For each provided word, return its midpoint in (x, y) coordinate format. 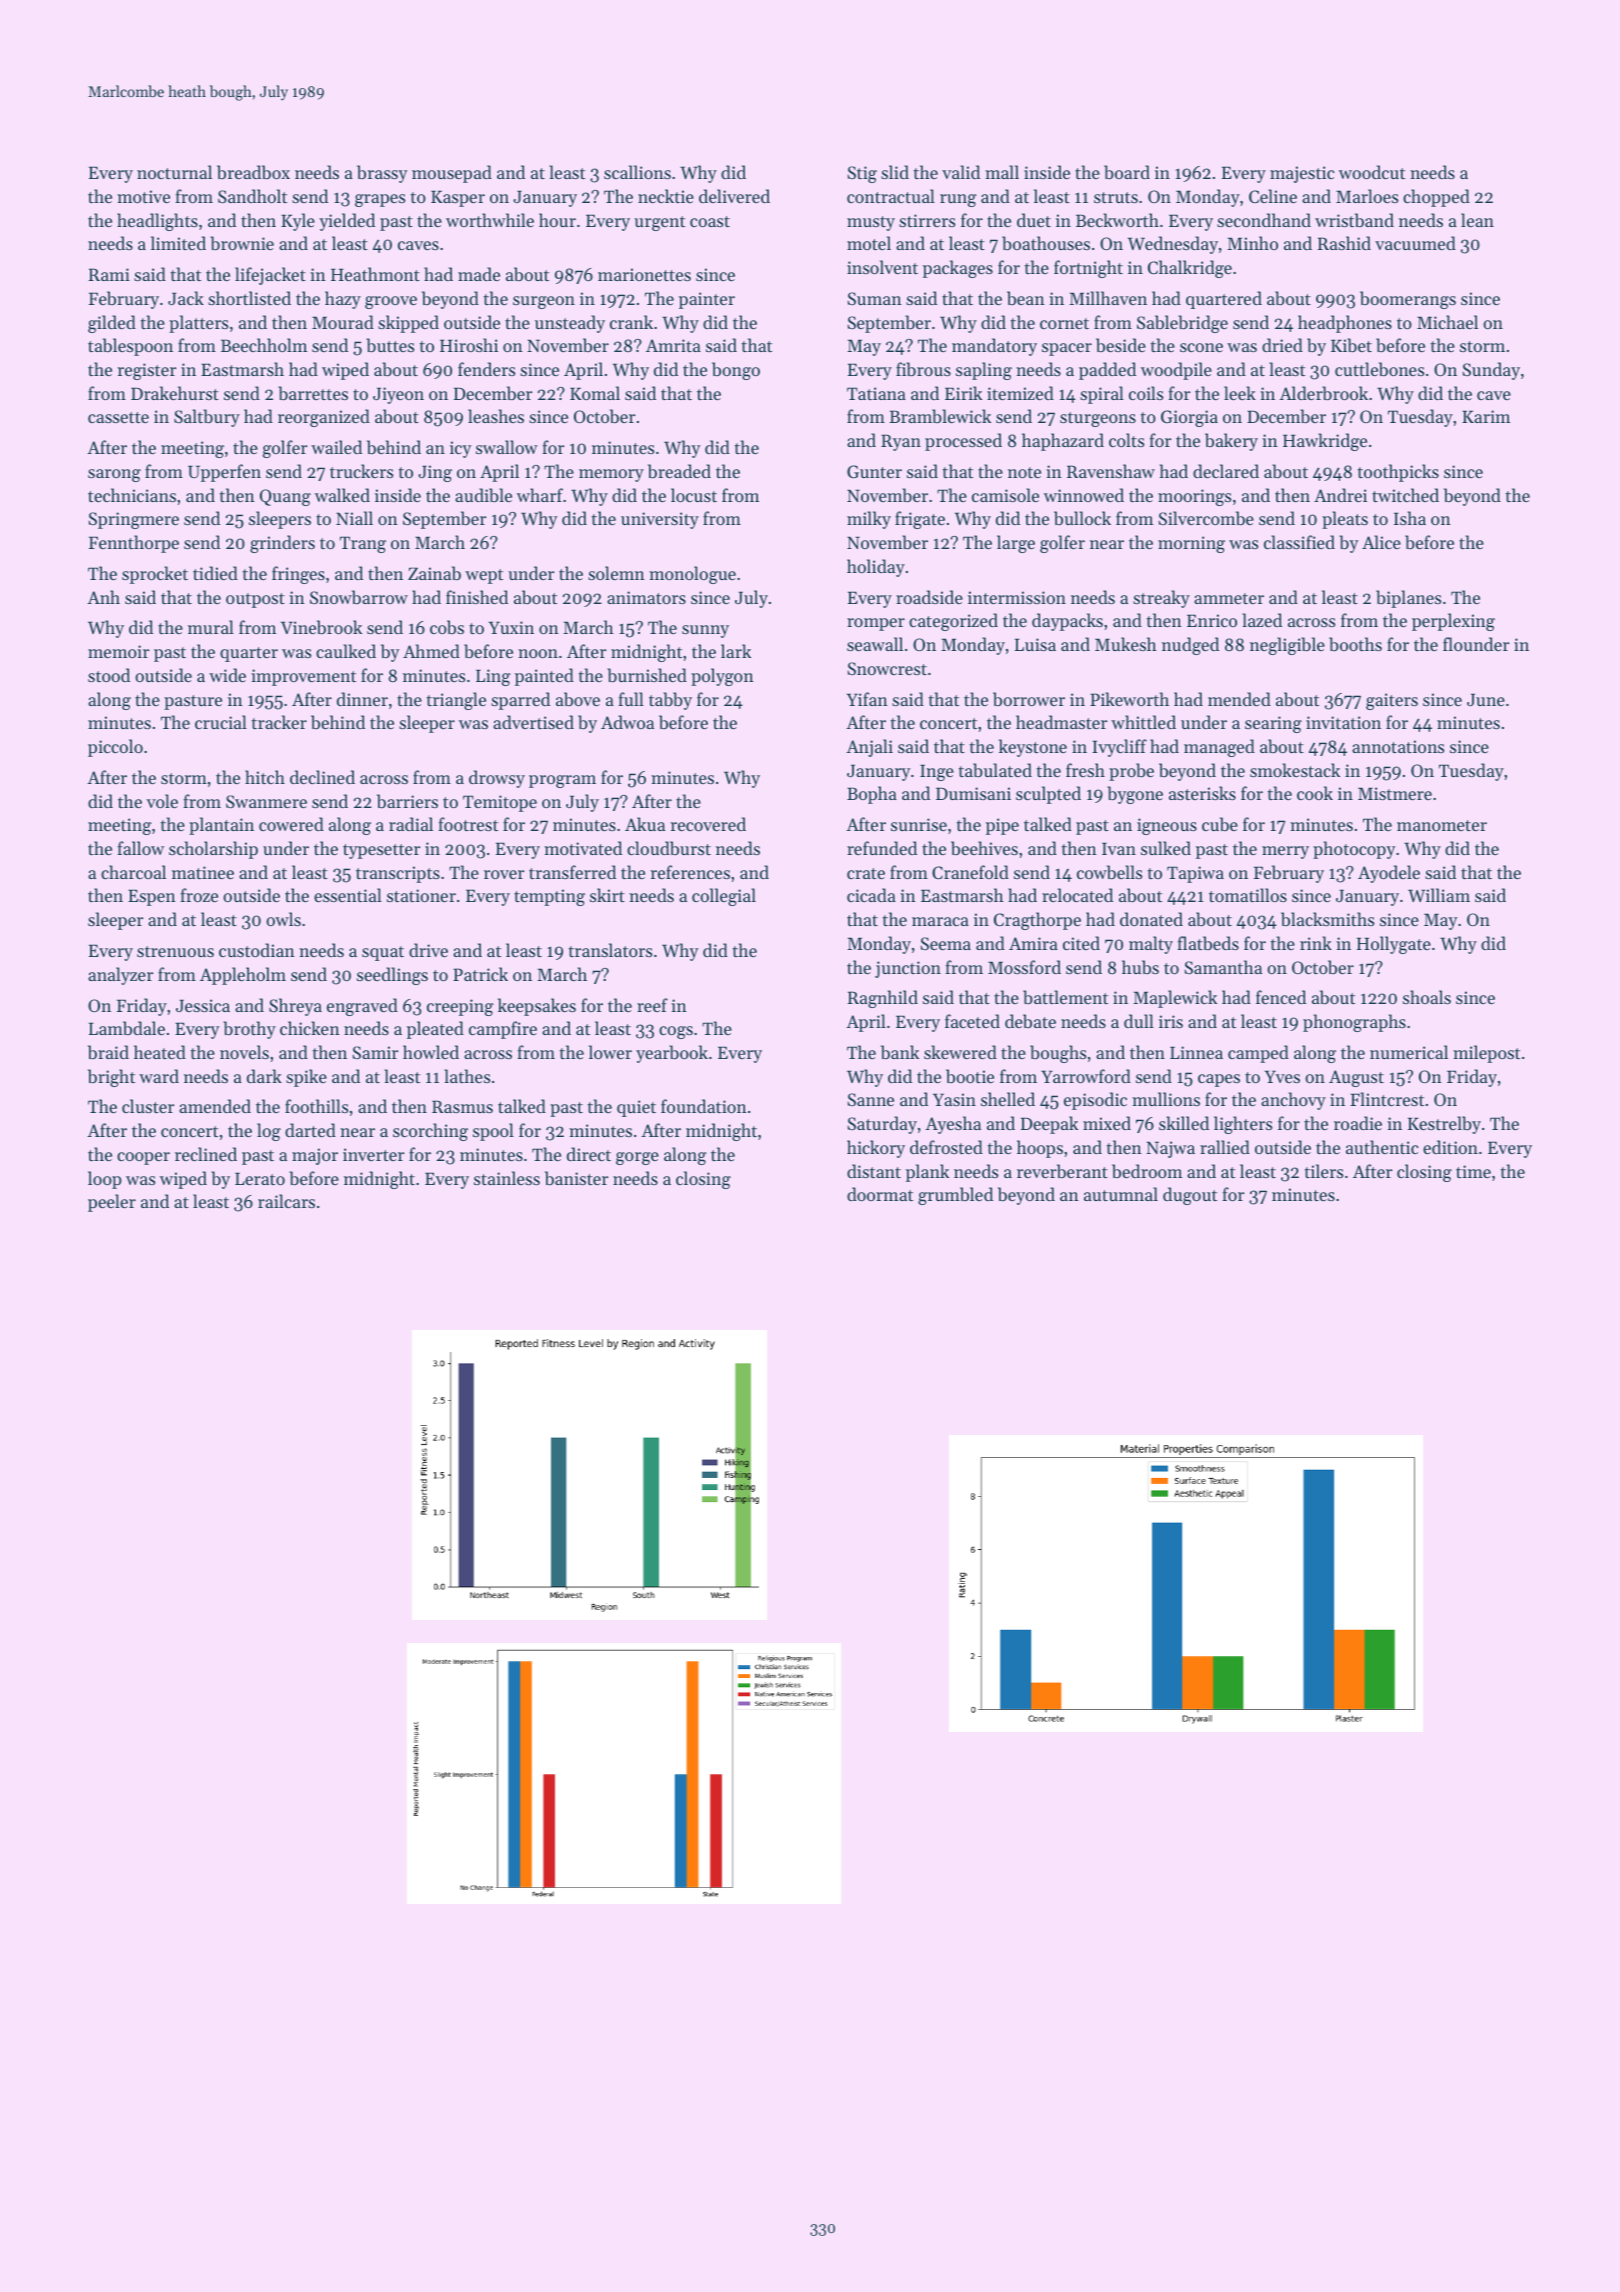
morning (1191, 544)
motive (143, 196)
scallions (637, 172)
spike (306, 1078)
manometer (1442, 825)
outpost (255, 600)
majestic (1302, 174)
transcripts (398, 874)
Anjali (869, 748)
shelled (1008, 1099)
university (660, 520)
